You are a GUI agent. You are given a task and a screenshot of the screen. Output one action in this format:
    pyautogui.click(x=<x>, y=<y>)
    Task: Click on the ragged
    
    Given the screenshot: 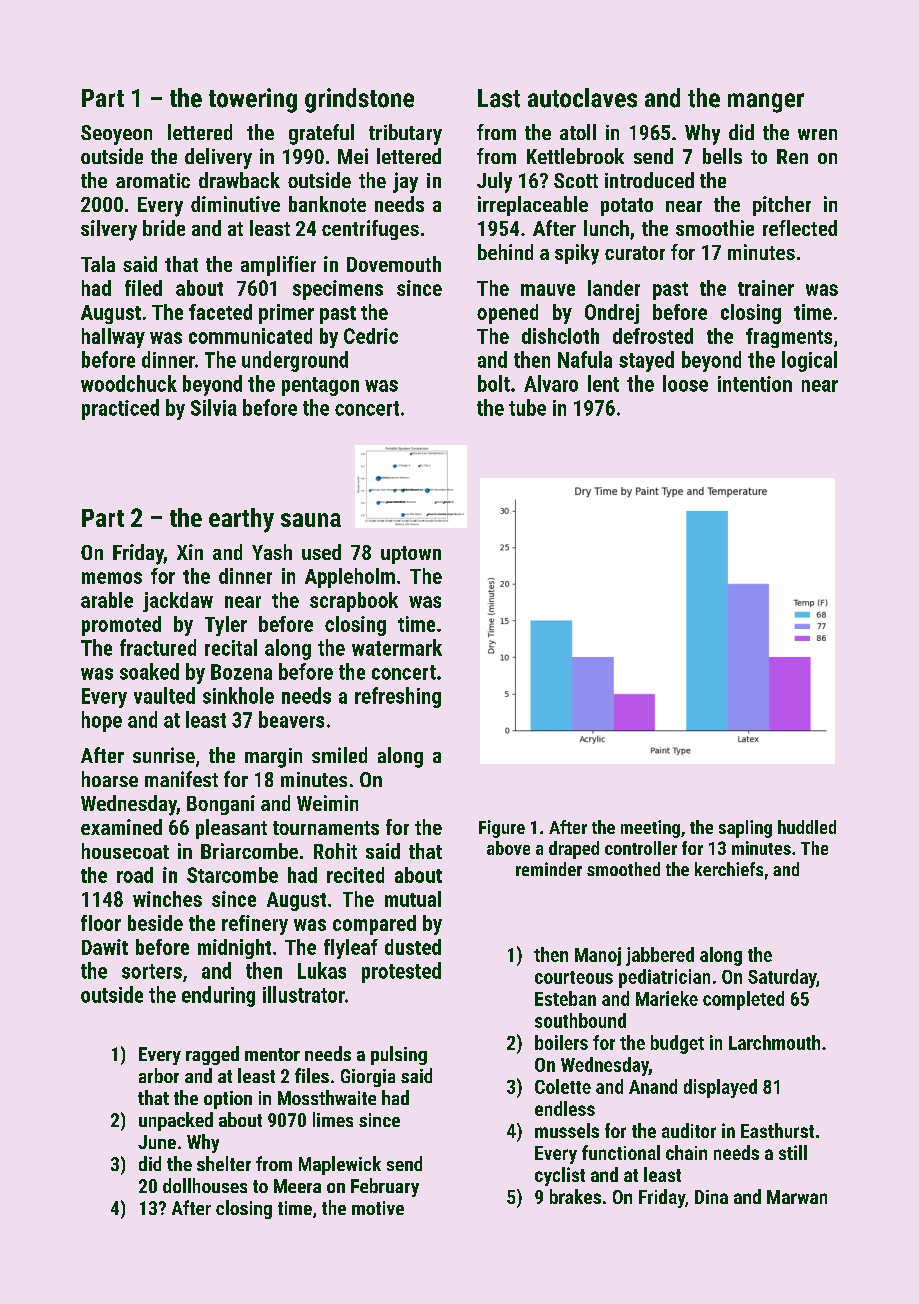 What is the action you would take?
    pyautogui.click(x=212, y=1055)
